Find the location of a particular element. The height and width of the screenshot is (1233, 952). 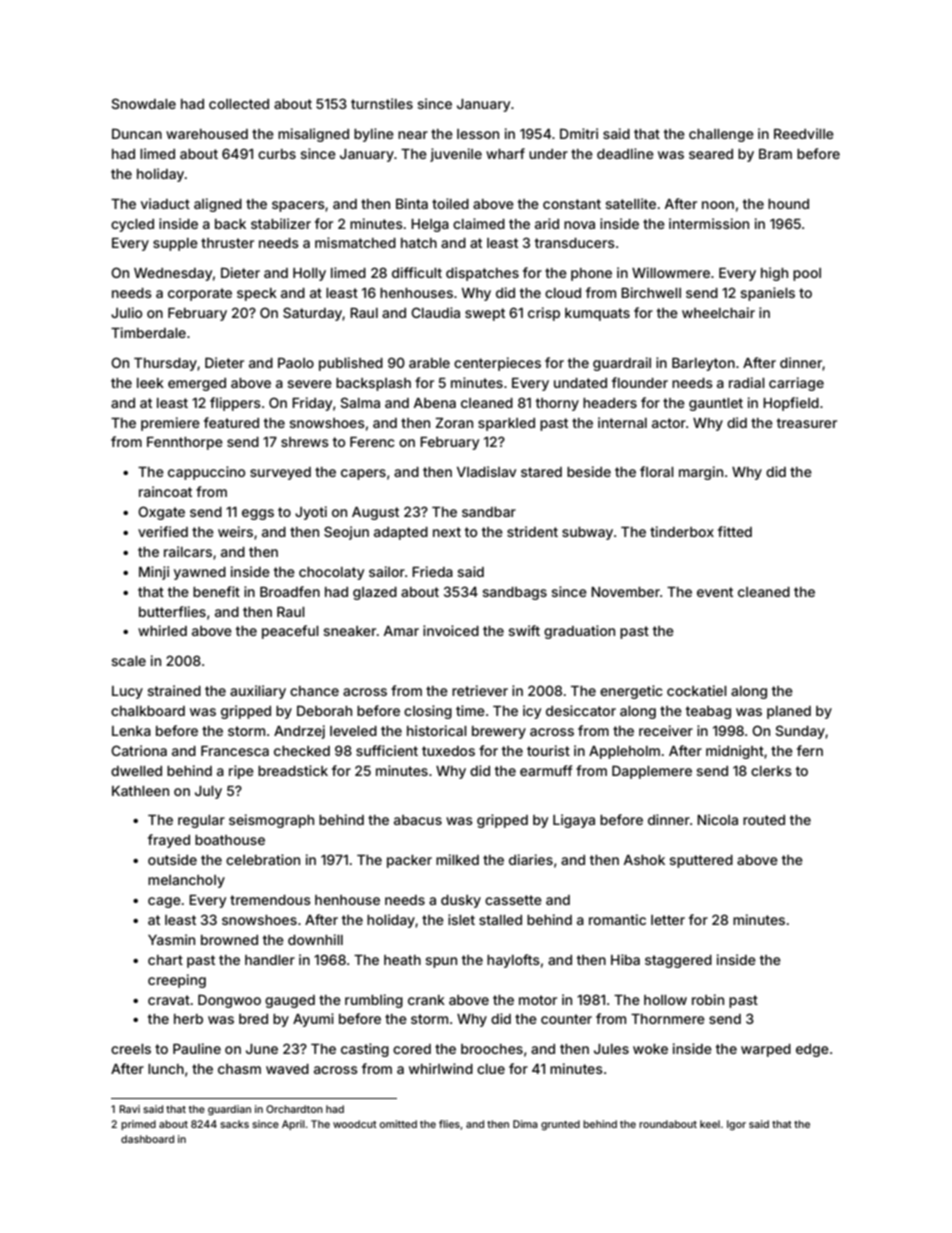

omitted is located at coordinates (398, 1124).
